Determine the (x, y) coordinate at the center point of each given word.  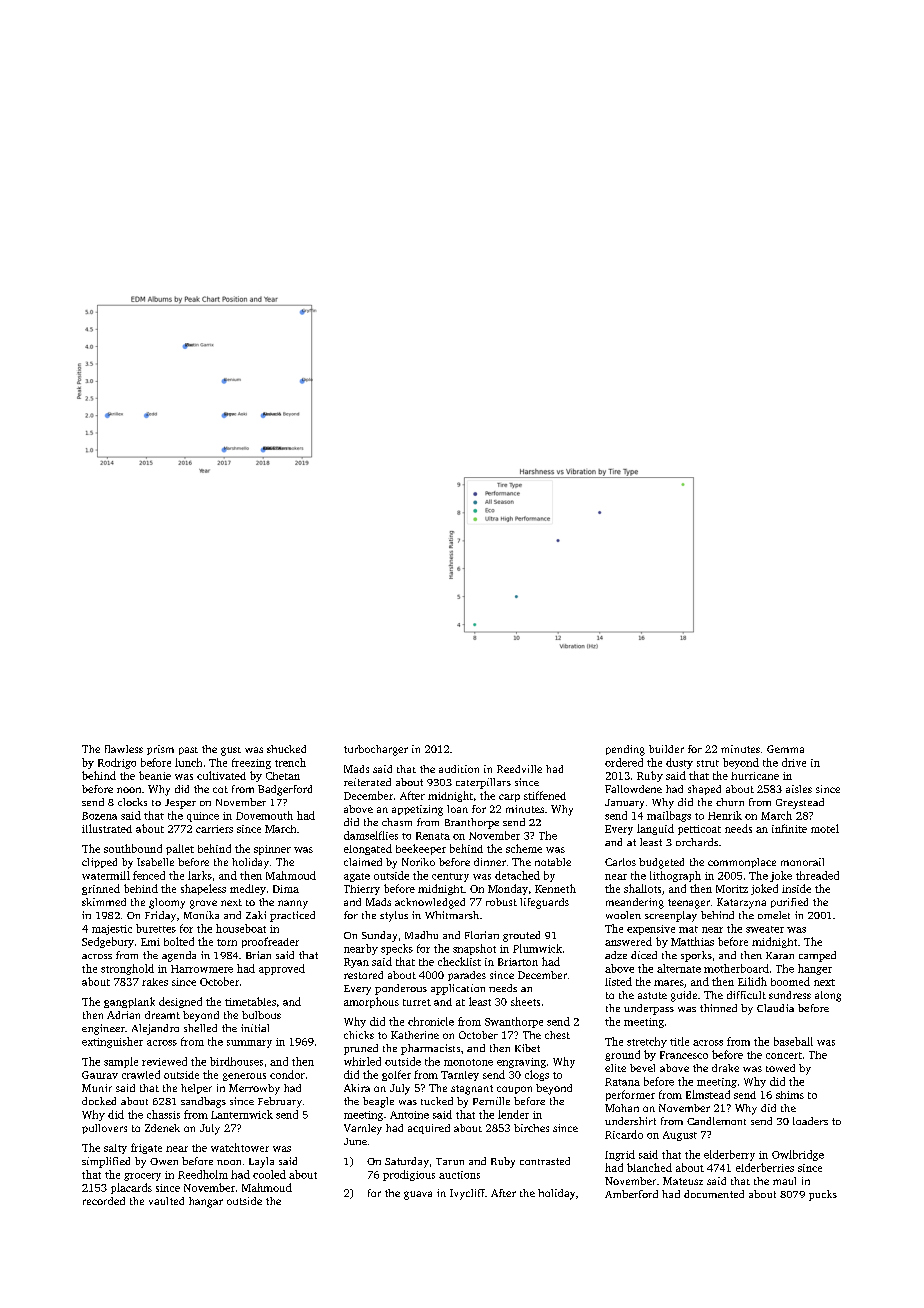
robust (501, 902)
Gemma (785, 749)
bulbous (261, 1015)
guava (418, 1195)
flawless (124, 749)
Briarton (518, 962)
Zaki (256, 915)
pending (625, 750)
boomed (790, 981)
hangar (206, 1202)
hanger (815, 969)
